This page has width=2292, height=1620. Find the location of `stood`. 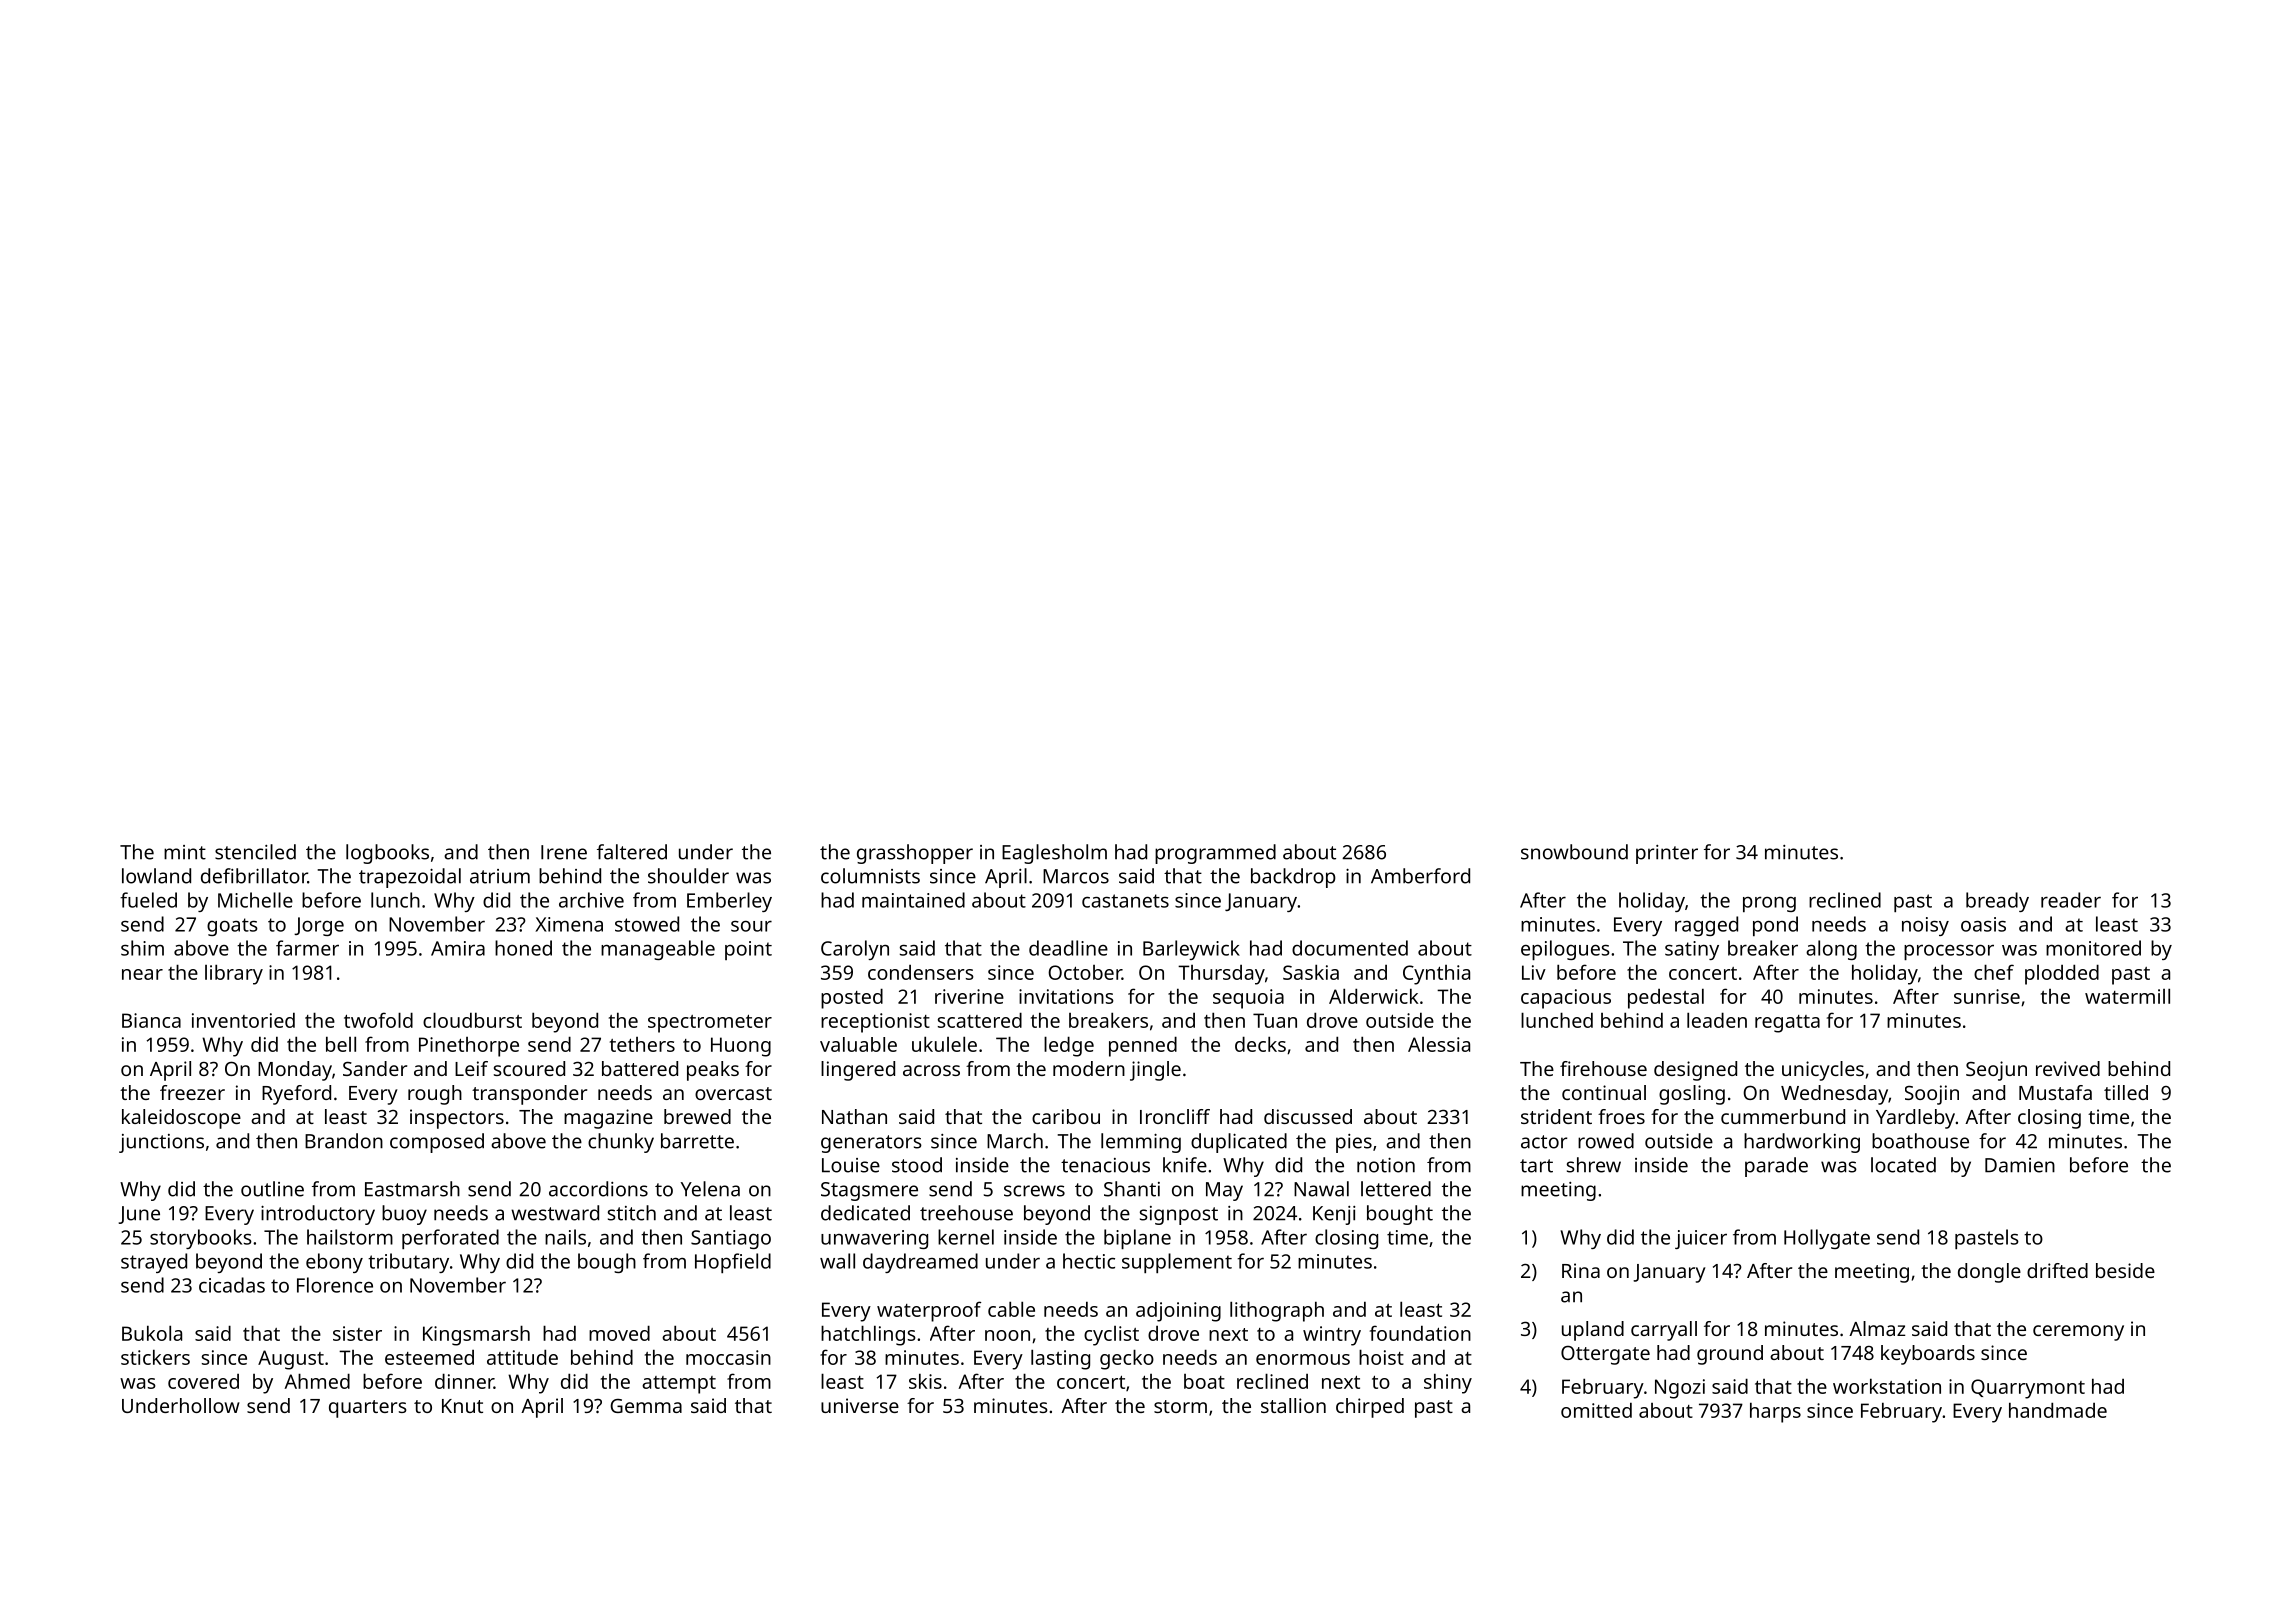

stood is located at coordinates (917, 1165).
